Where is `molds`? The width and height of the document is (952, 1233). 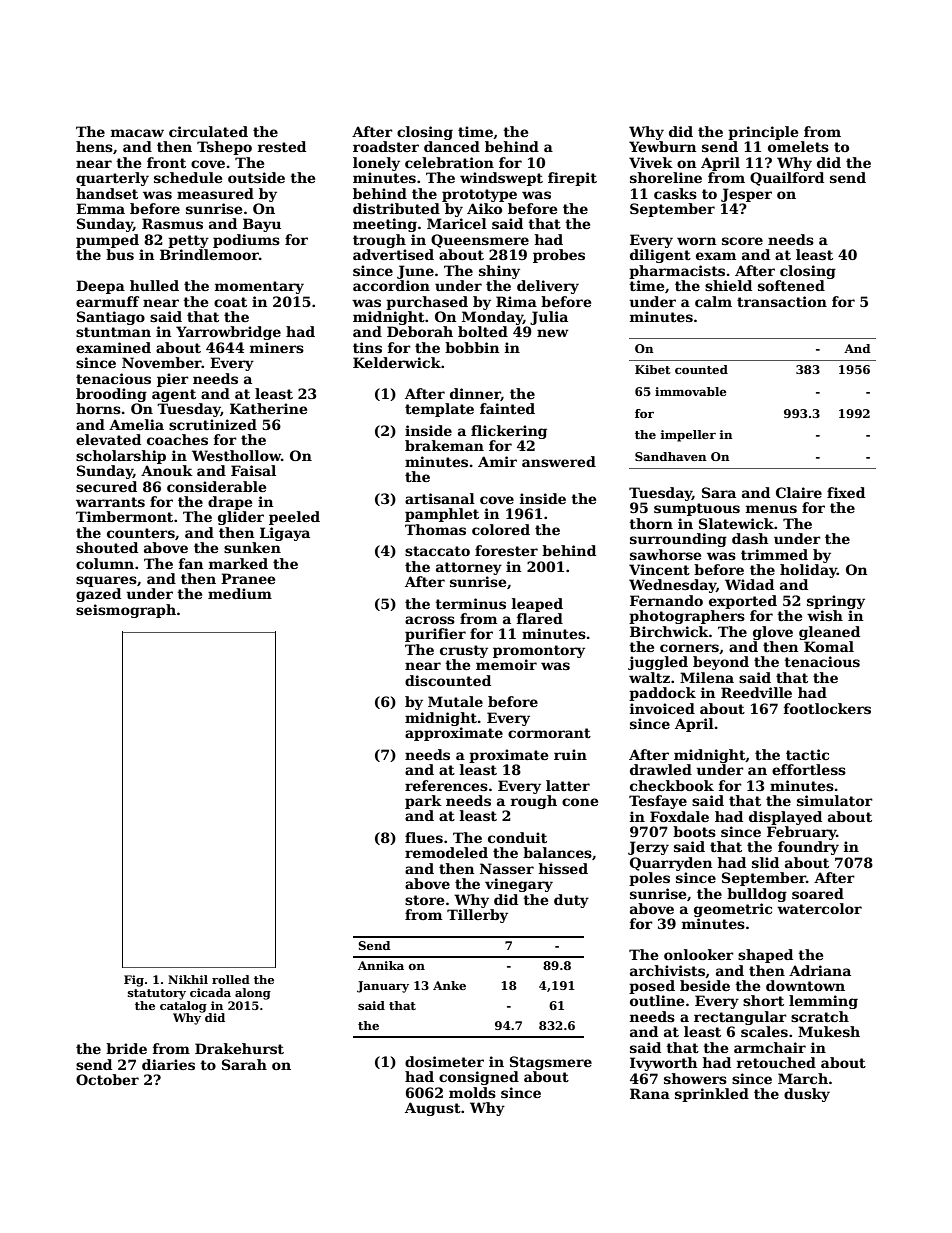 molds is located at coordinates (472, 1092).
